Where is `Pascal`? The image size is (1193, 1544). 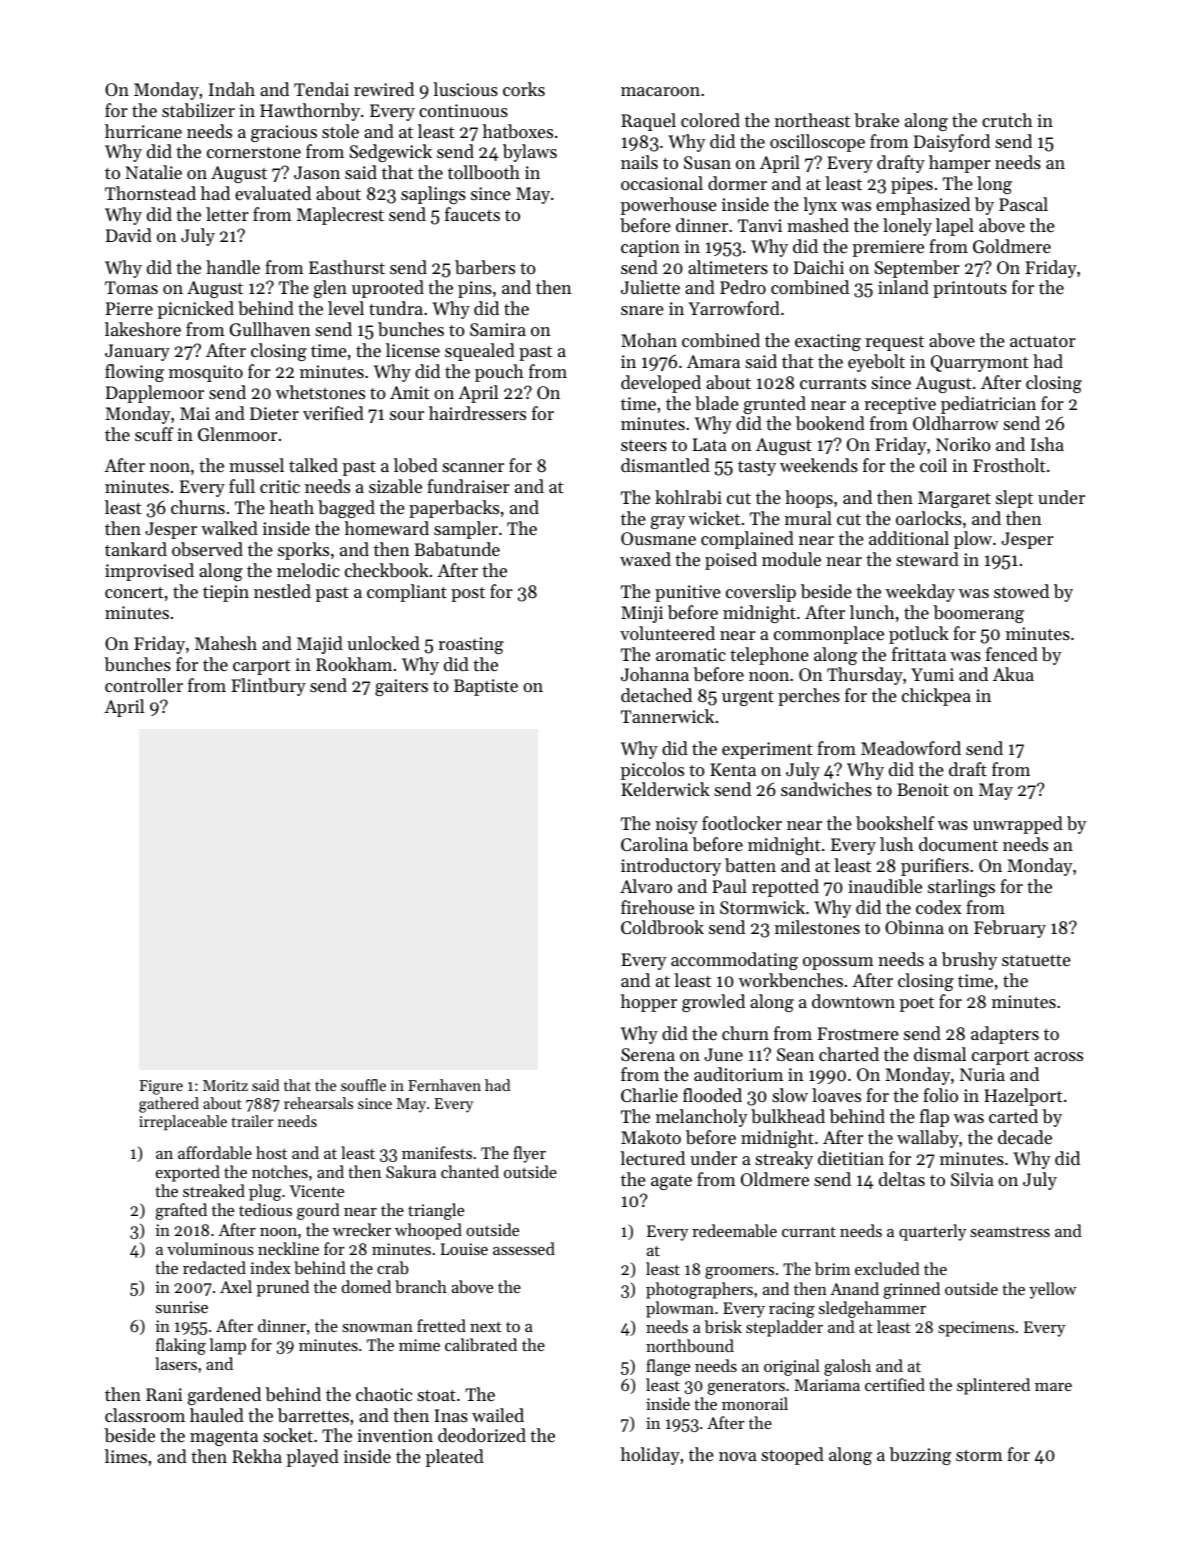
Pascal is located at coordinates (1023, 204).
